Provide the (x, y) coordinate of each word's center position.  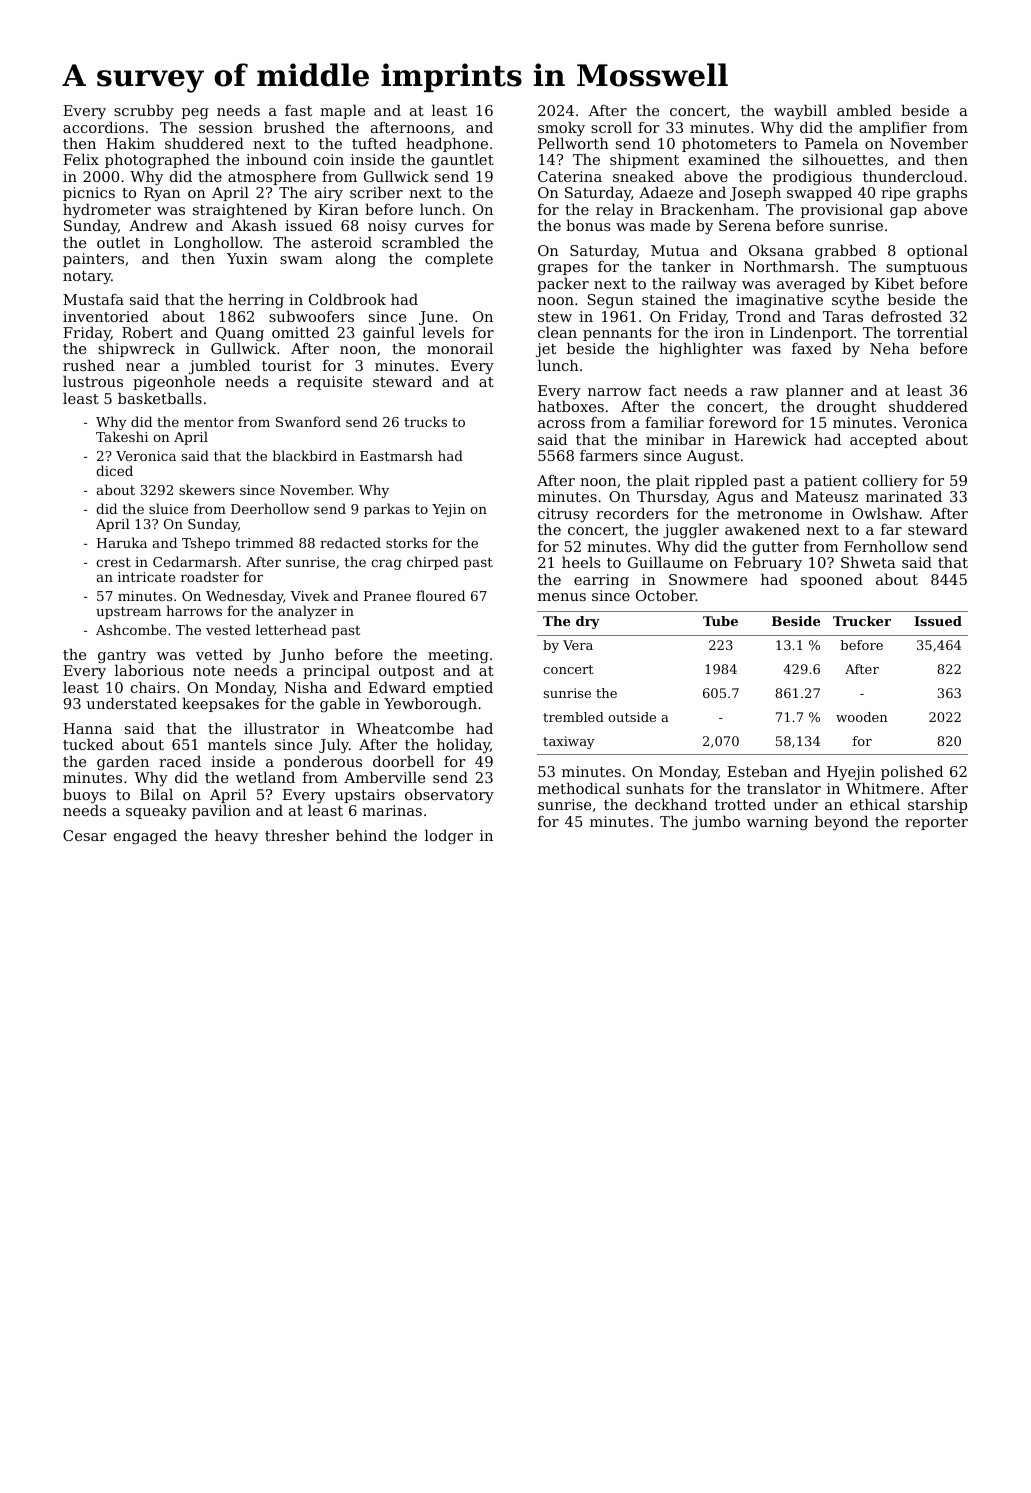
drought (846, 408)
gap (903, 213)
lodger (449, 837)
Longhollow (217, 243)
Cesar (85, 835)
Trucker (862, 621)
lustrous (93, 381)
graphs (942, 193)
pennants (617, 335)
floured (440, 595)
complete (459, 259)
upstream (128, 612)
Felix (81, 159)
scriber (376, 192)
